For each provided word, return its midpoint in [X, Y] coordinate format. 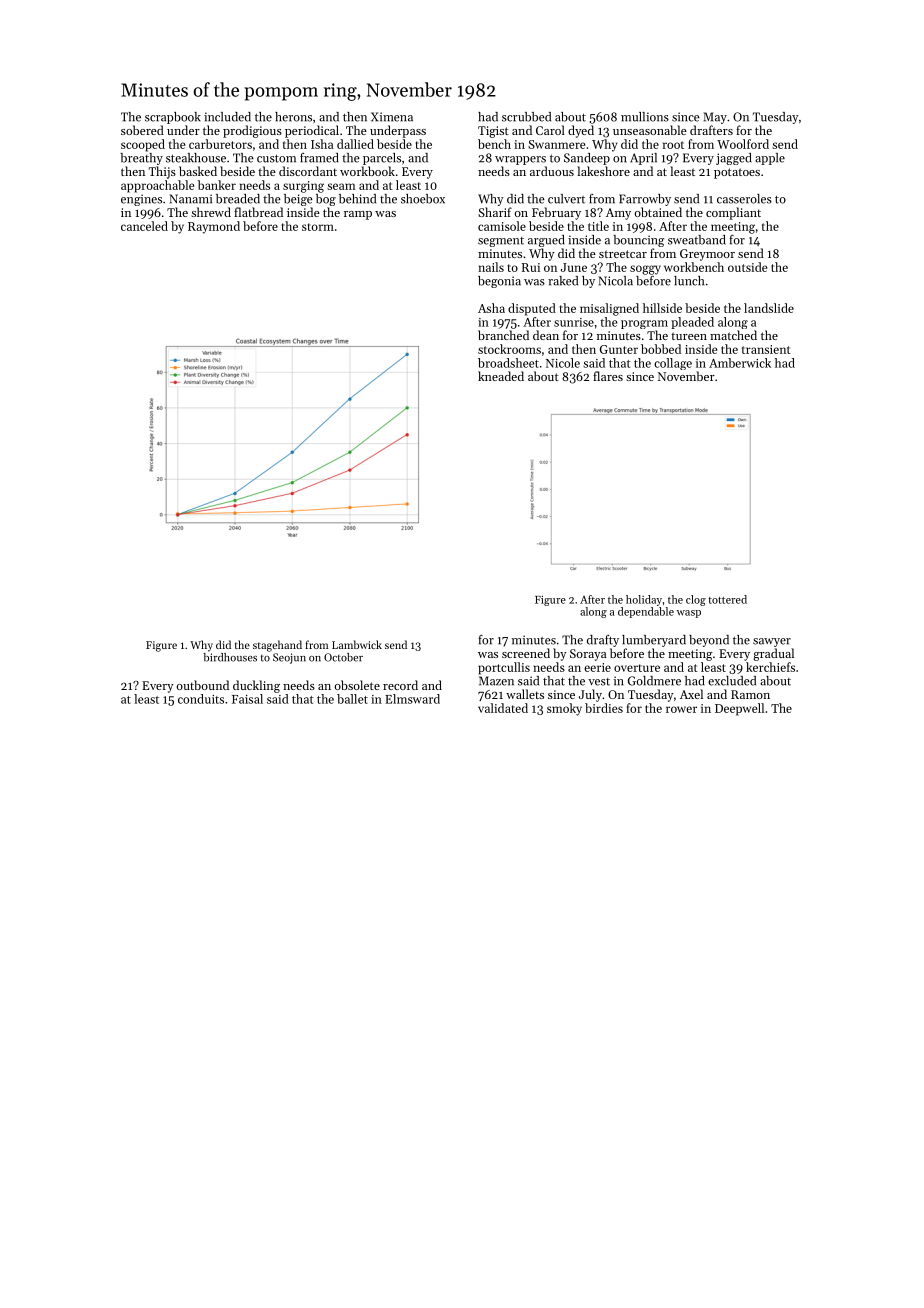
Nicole [563, 363]
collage [673, 364]
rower [681, 709]
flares [608, 376]
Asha [491, 308]
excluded [732, 681]
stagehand [277, 646]
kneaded [501, 376]
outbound [203, 685]
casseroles [744, 199]
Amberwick [740, 363]
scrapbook [173, 118]
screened [526, 653]
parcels [382, 159]
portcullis [504, 668]
